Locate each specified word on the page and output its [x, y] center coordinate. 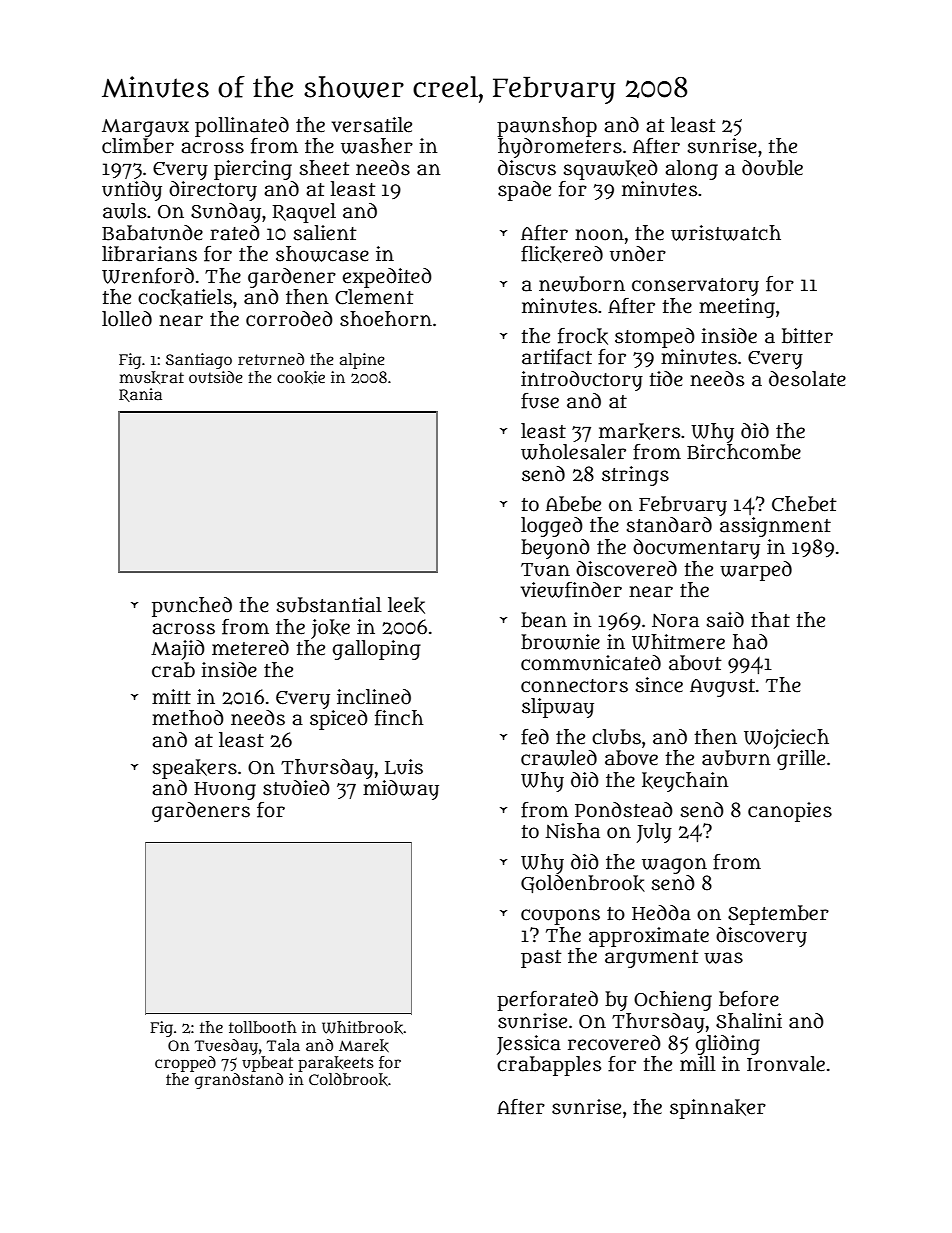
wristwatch [726, 233]
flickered [562, 254]
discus [527, 168]
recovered [614, 1043]
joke [330, 629]
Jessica [529, 1045]
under [638, 254]
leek [406, 605]
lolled [127, 319]
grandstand [239, 1081]
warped [756, 571]
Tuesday [226, 1047]
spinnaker [718, 1109]
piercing [253, 170]
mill [698, 1063]
